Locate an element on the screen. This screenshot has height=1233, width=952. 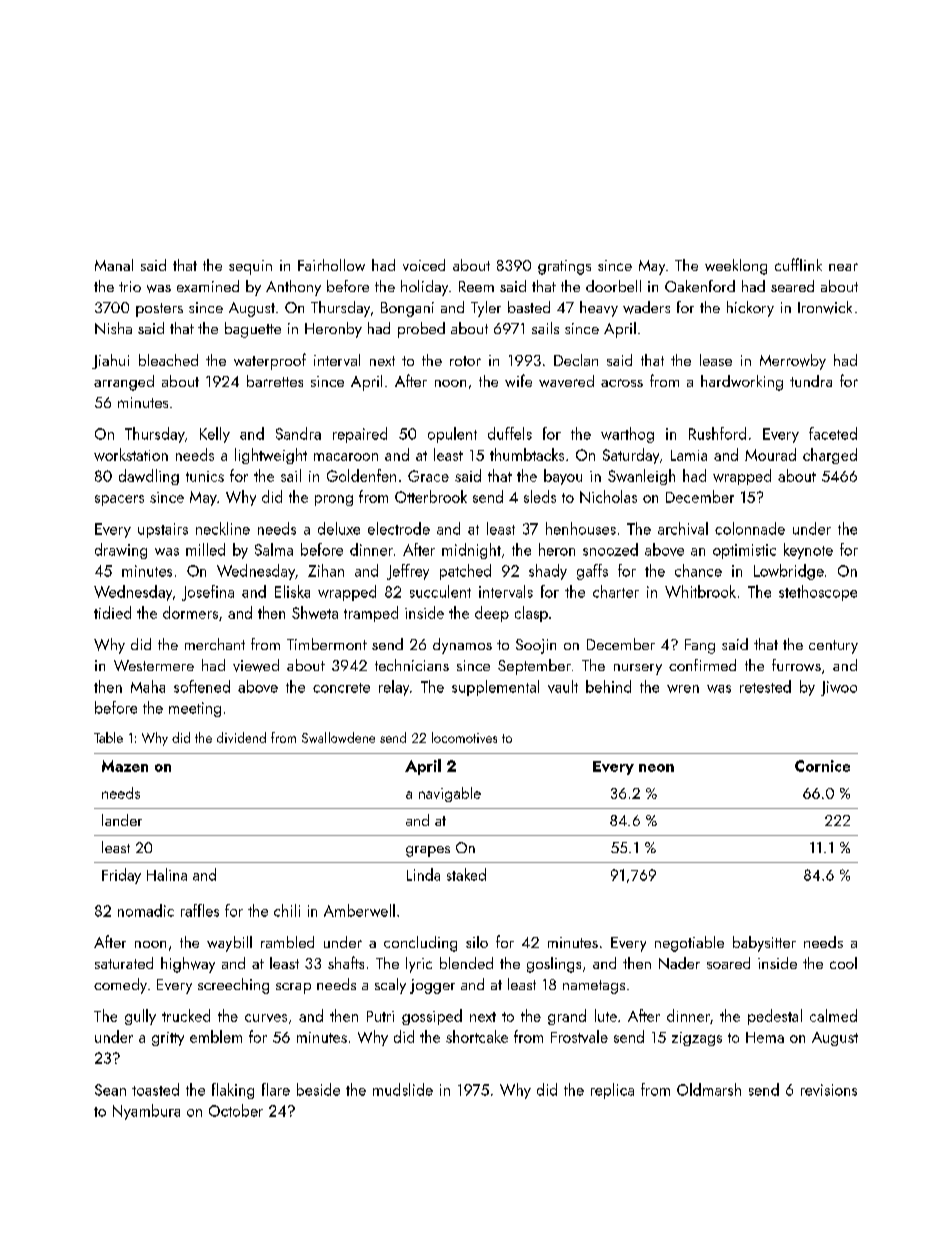
lyric is located at coordinates (419, 965).
